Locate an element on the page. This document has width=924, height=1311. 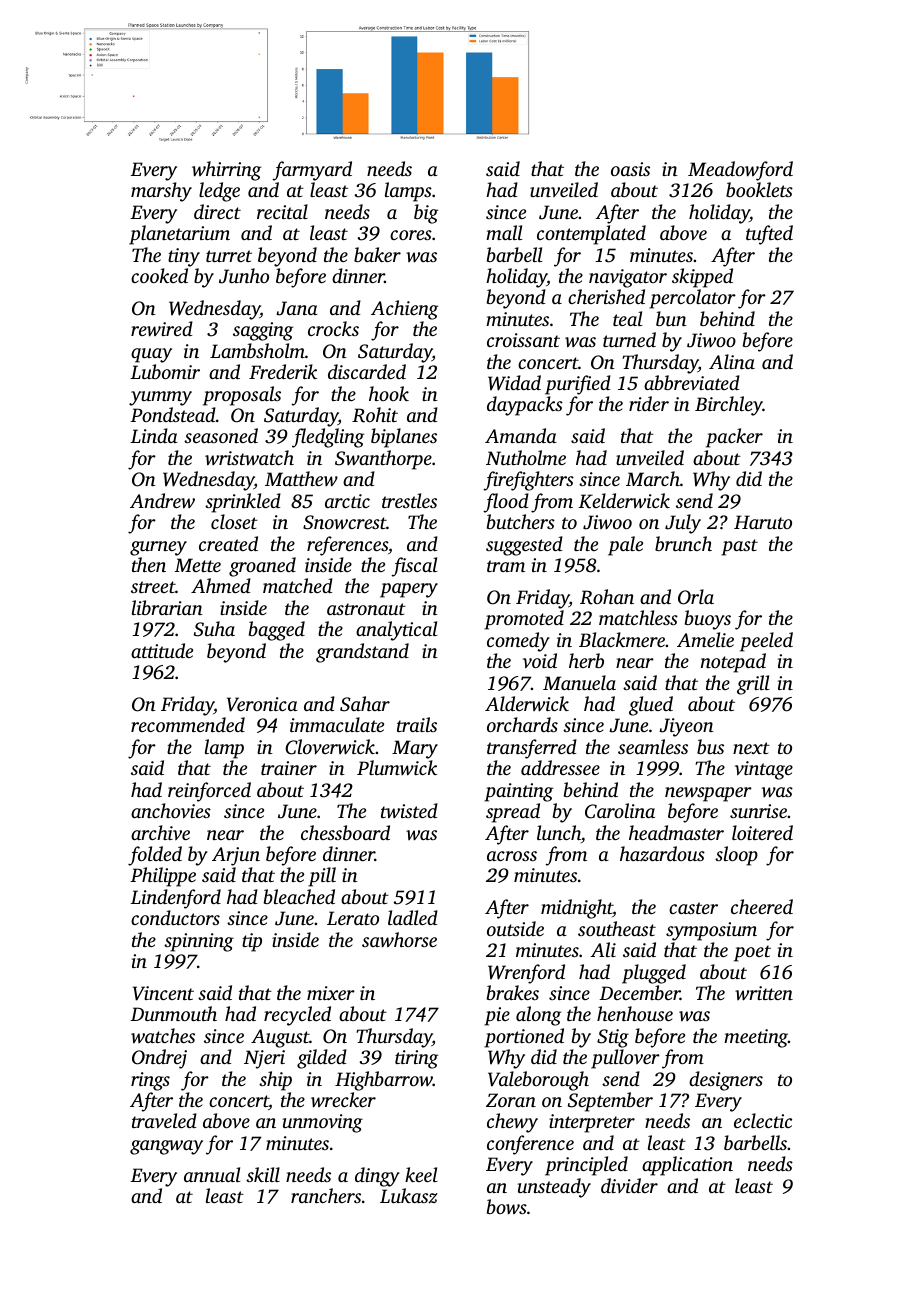
Mette is located at coordinates (198, 565).
